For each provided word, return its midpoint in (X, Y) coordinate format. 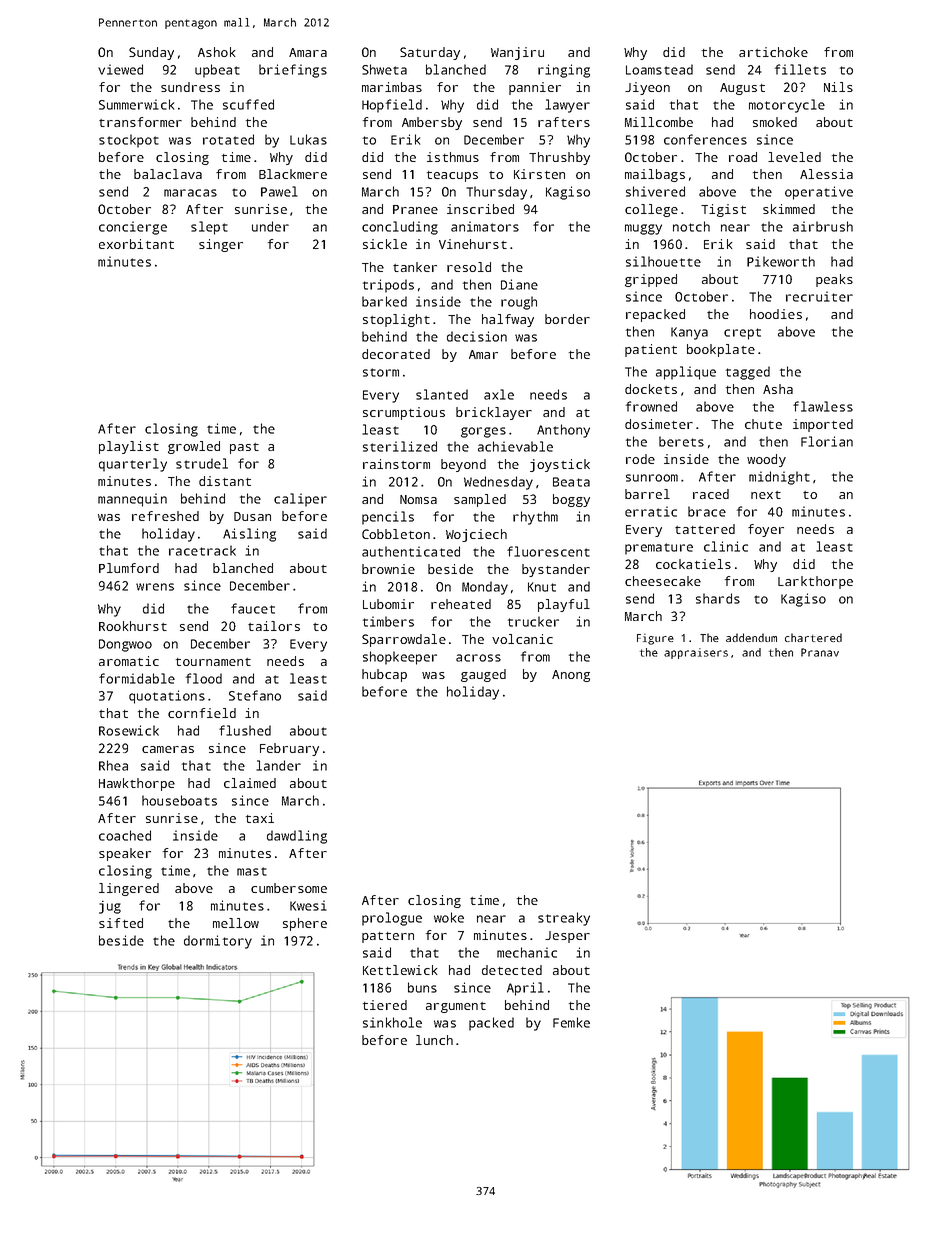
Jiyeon (647, 88)
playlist (129, 447)
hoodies (776, 314)
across (478, 658)
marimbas (392, 87)
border (567, 319)
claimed (250, 783)
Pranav (820, 652)
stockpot (129, 141)
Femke (571, 1022)
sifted (121, 923)
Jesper (567, 937)
